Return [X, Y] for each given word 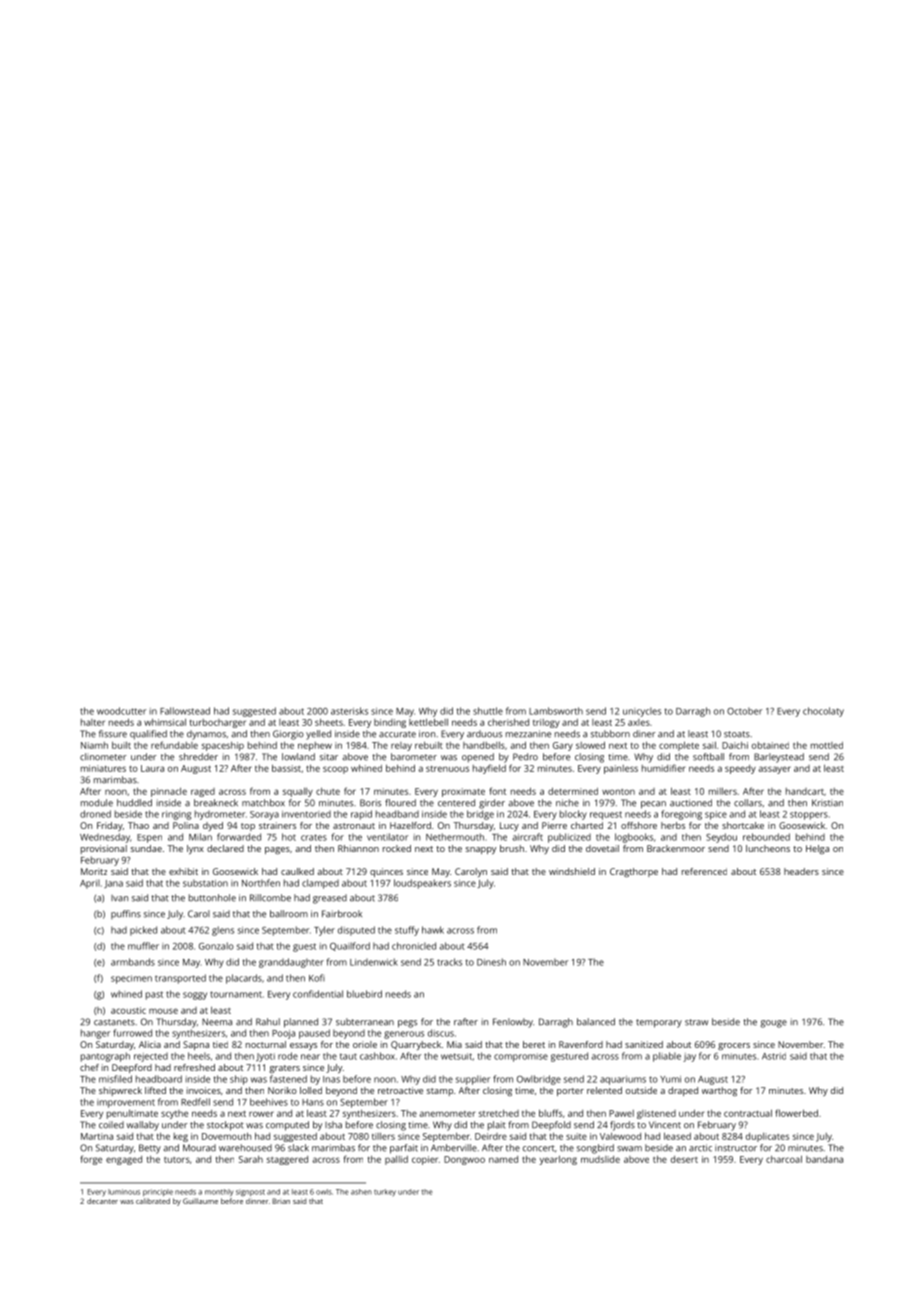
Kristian [827, 803]
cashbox [377, 1056]
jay [689, 1057]
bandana [824, 1159]
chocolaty [823, 712]
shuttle [488, 711]
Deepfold [551, 1125]
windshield [572, 871]
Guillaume [200, 1201]
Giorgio [288, 735]
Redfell [195, 1102]
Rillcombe [270, 898]
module [97, 803]
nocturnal [266, 1044]
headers [801, 871]
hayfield [489, 769]
